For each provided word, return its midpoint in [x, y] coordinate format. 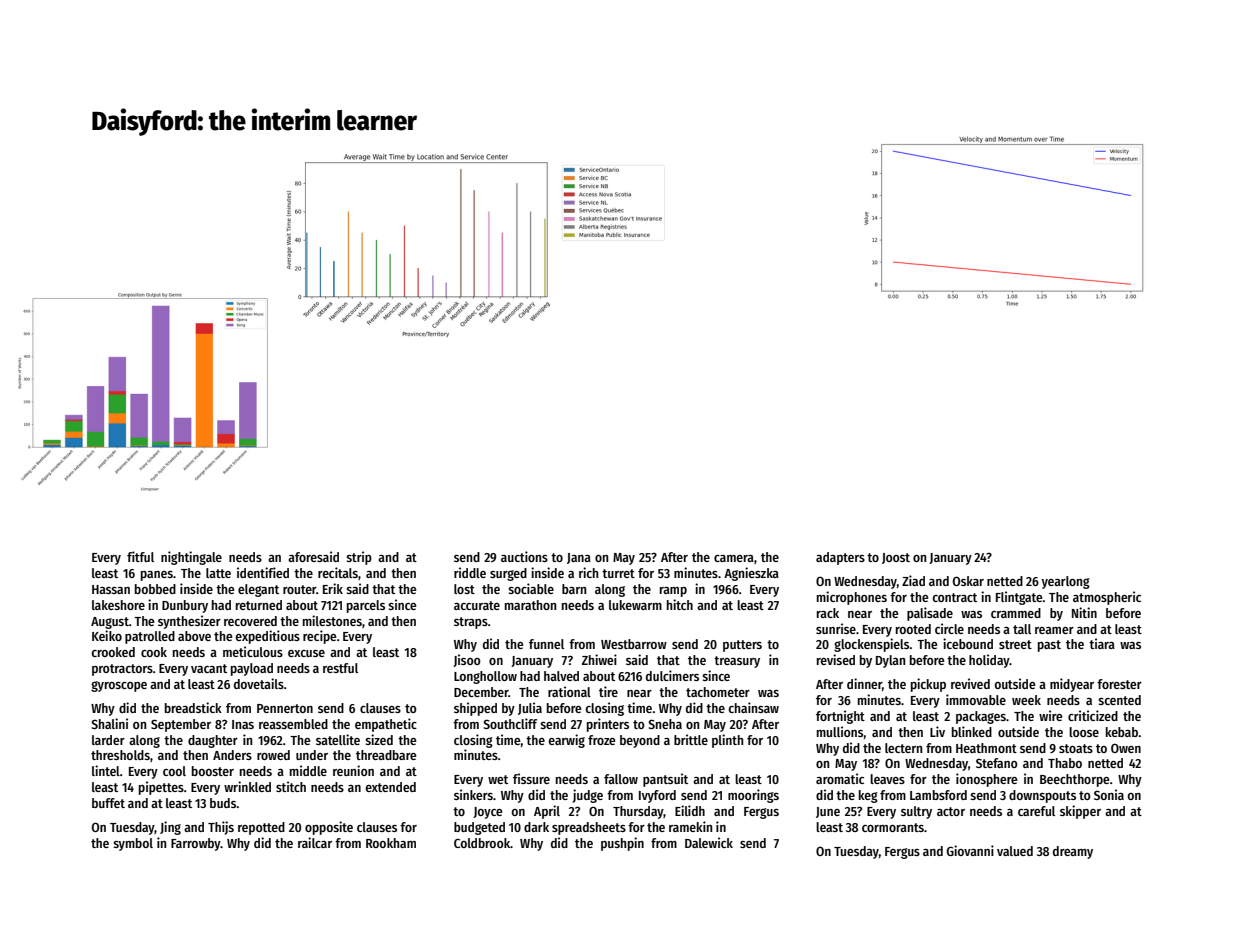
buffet [108, 803]
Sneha [665, 724]
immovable [976, 699]
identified [263, 572]
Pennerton [285, 708]
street [1015, 644]
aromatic [840, 778]
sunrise [836, 628]
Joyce [487, 813]
